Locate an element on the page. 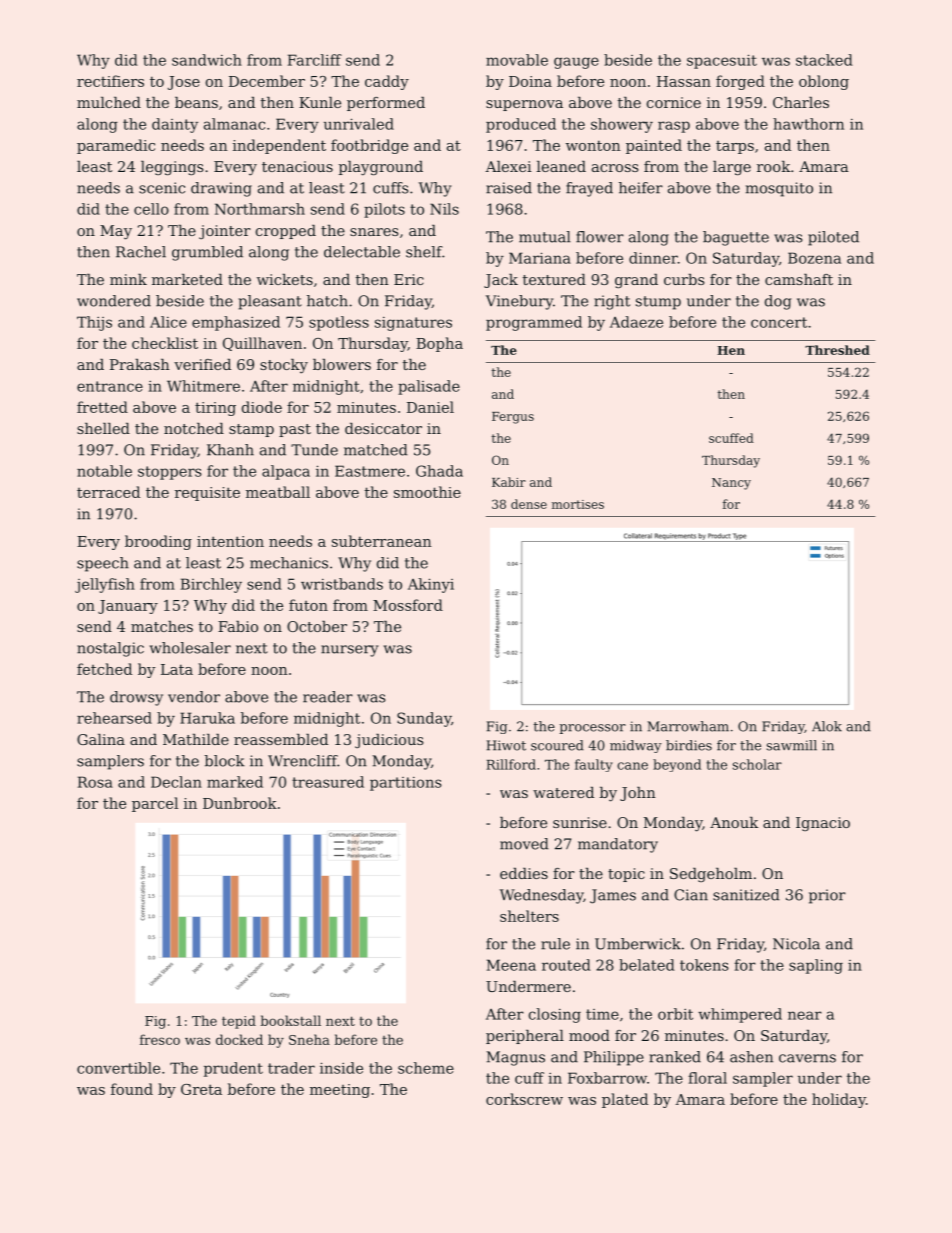 The image size is (952, 1233). Fabio is located at coordinates (238, 626).
